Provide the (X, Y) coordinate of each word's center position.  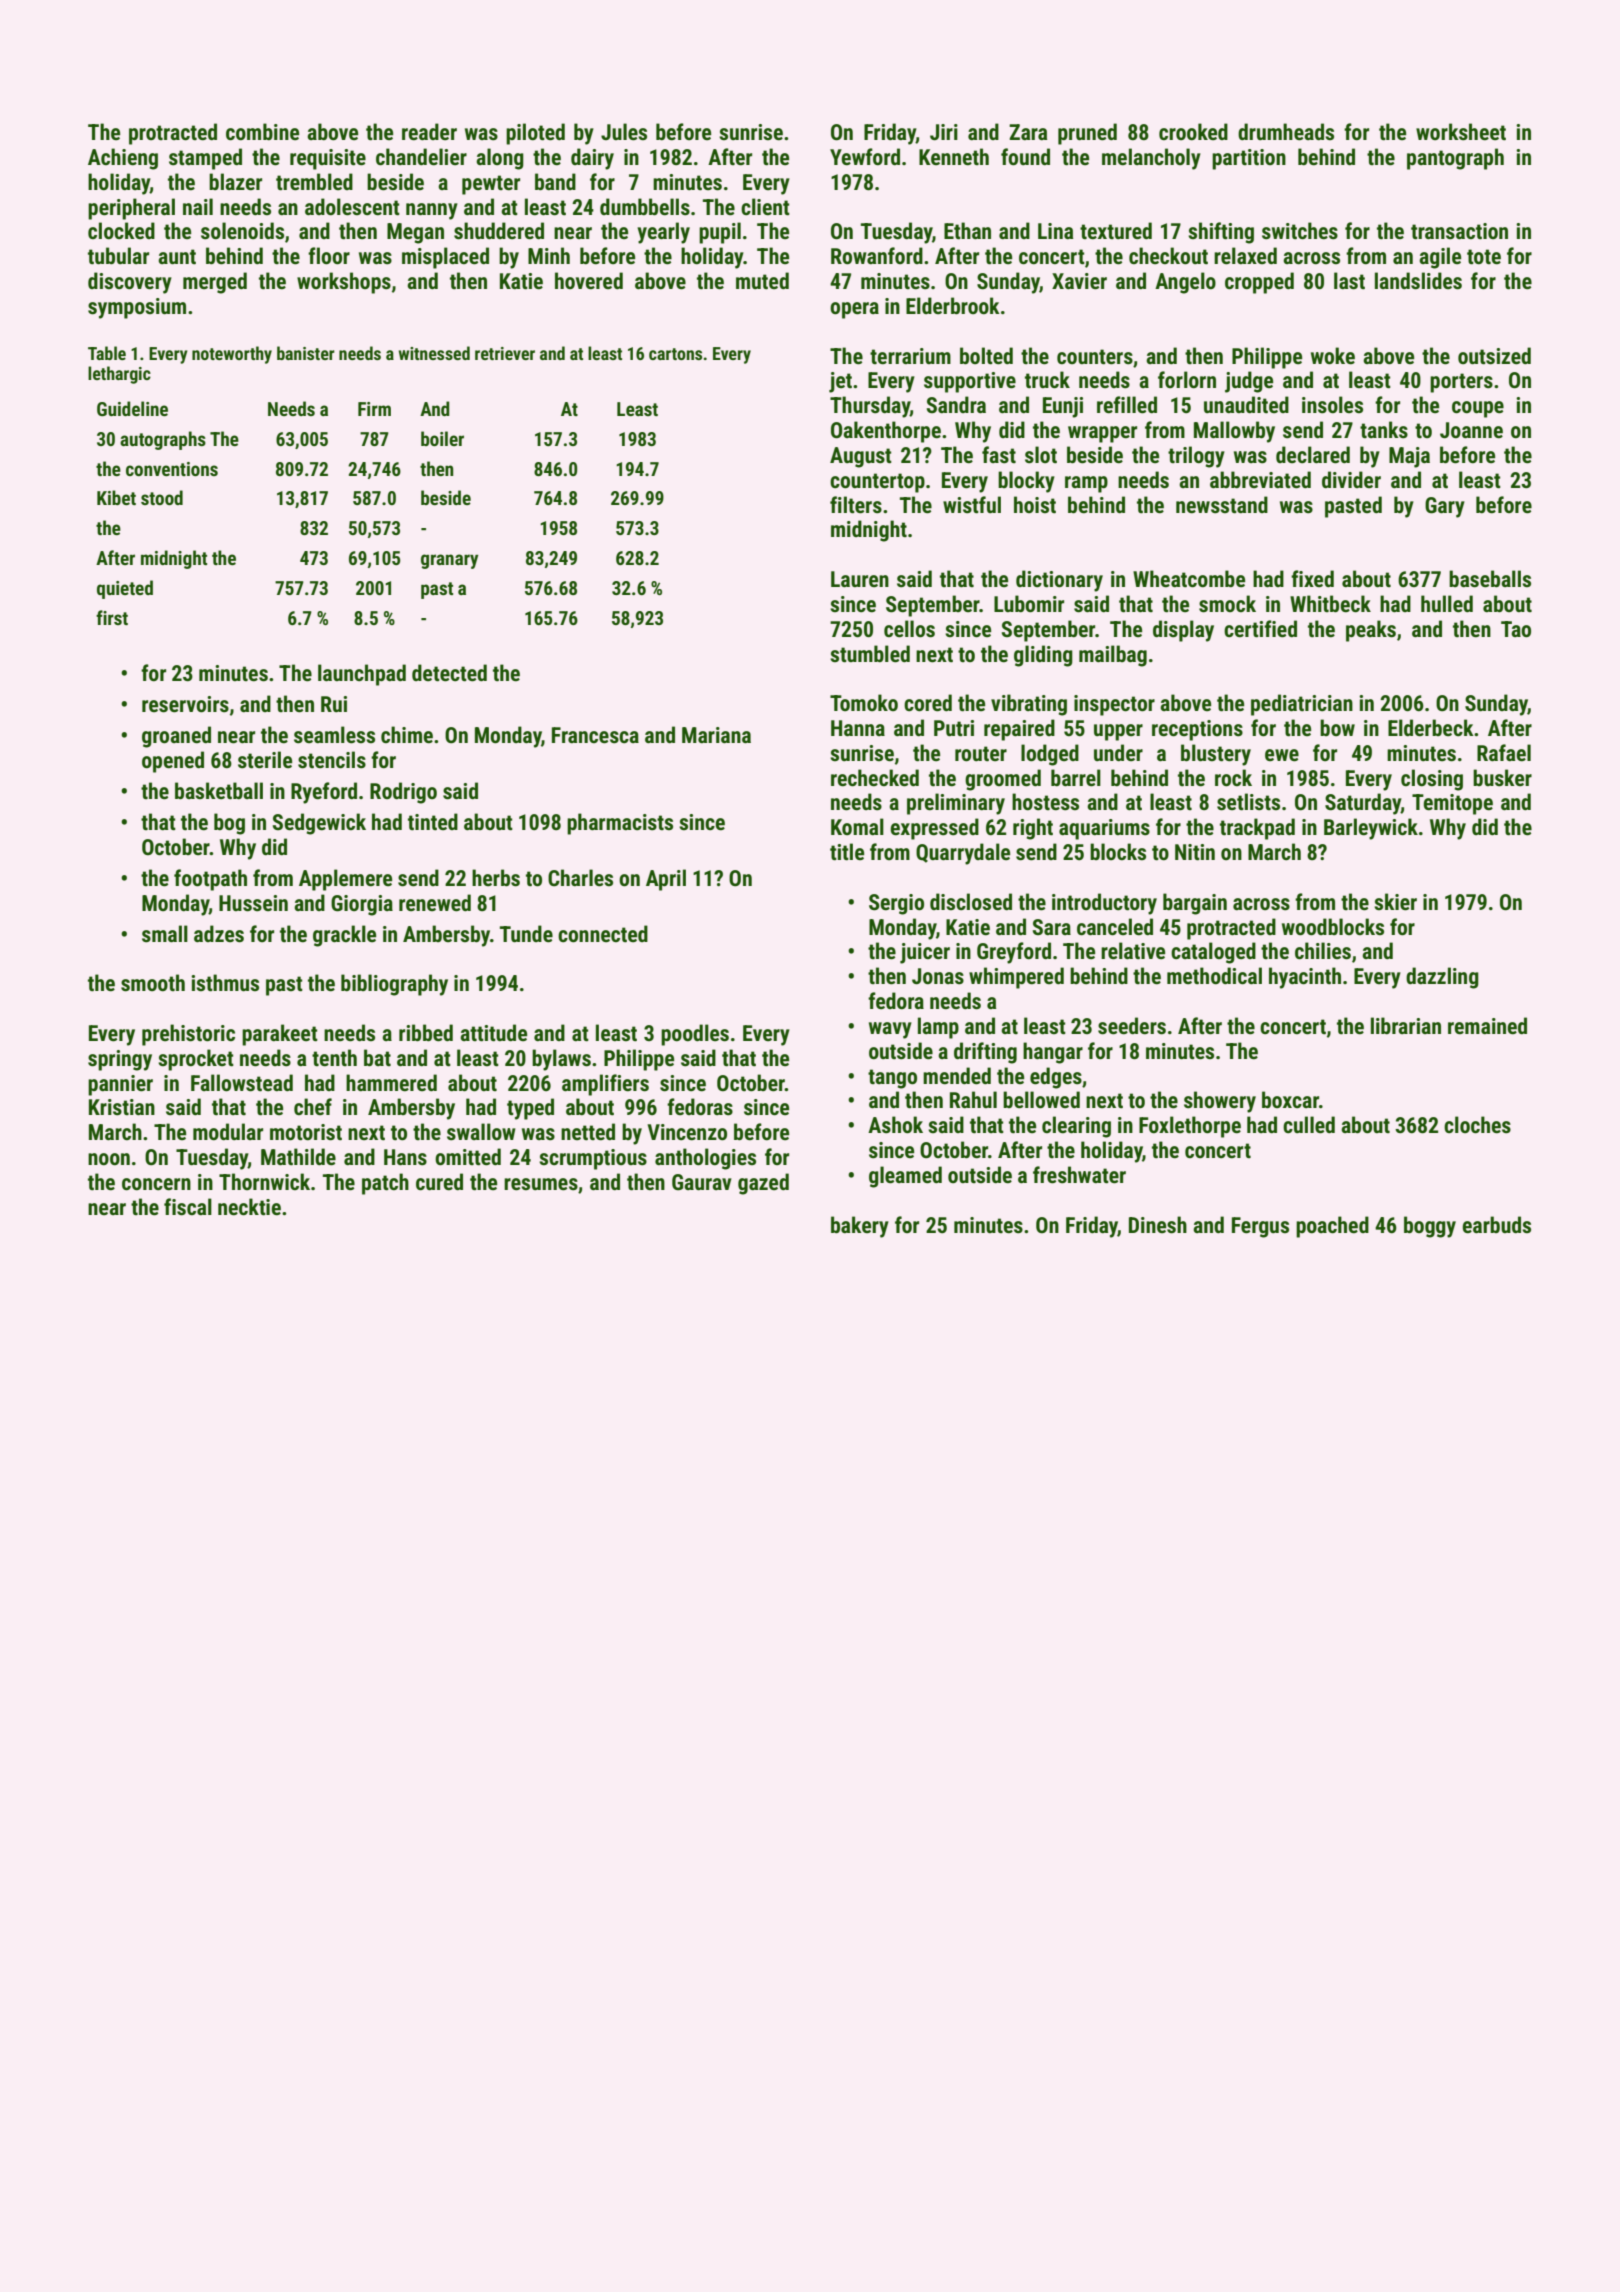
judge (1249, 382)
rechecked (875, 778)
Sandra (956, 404)
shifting (1221, 233)
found (1025, 157)
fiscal (188, 1207)
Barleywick (1371, 829)
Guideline (132, 408)
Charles (580, 878)
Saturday (1363, 804)
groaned (176, 737)
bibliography (394, 985)
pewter (491, 185)
